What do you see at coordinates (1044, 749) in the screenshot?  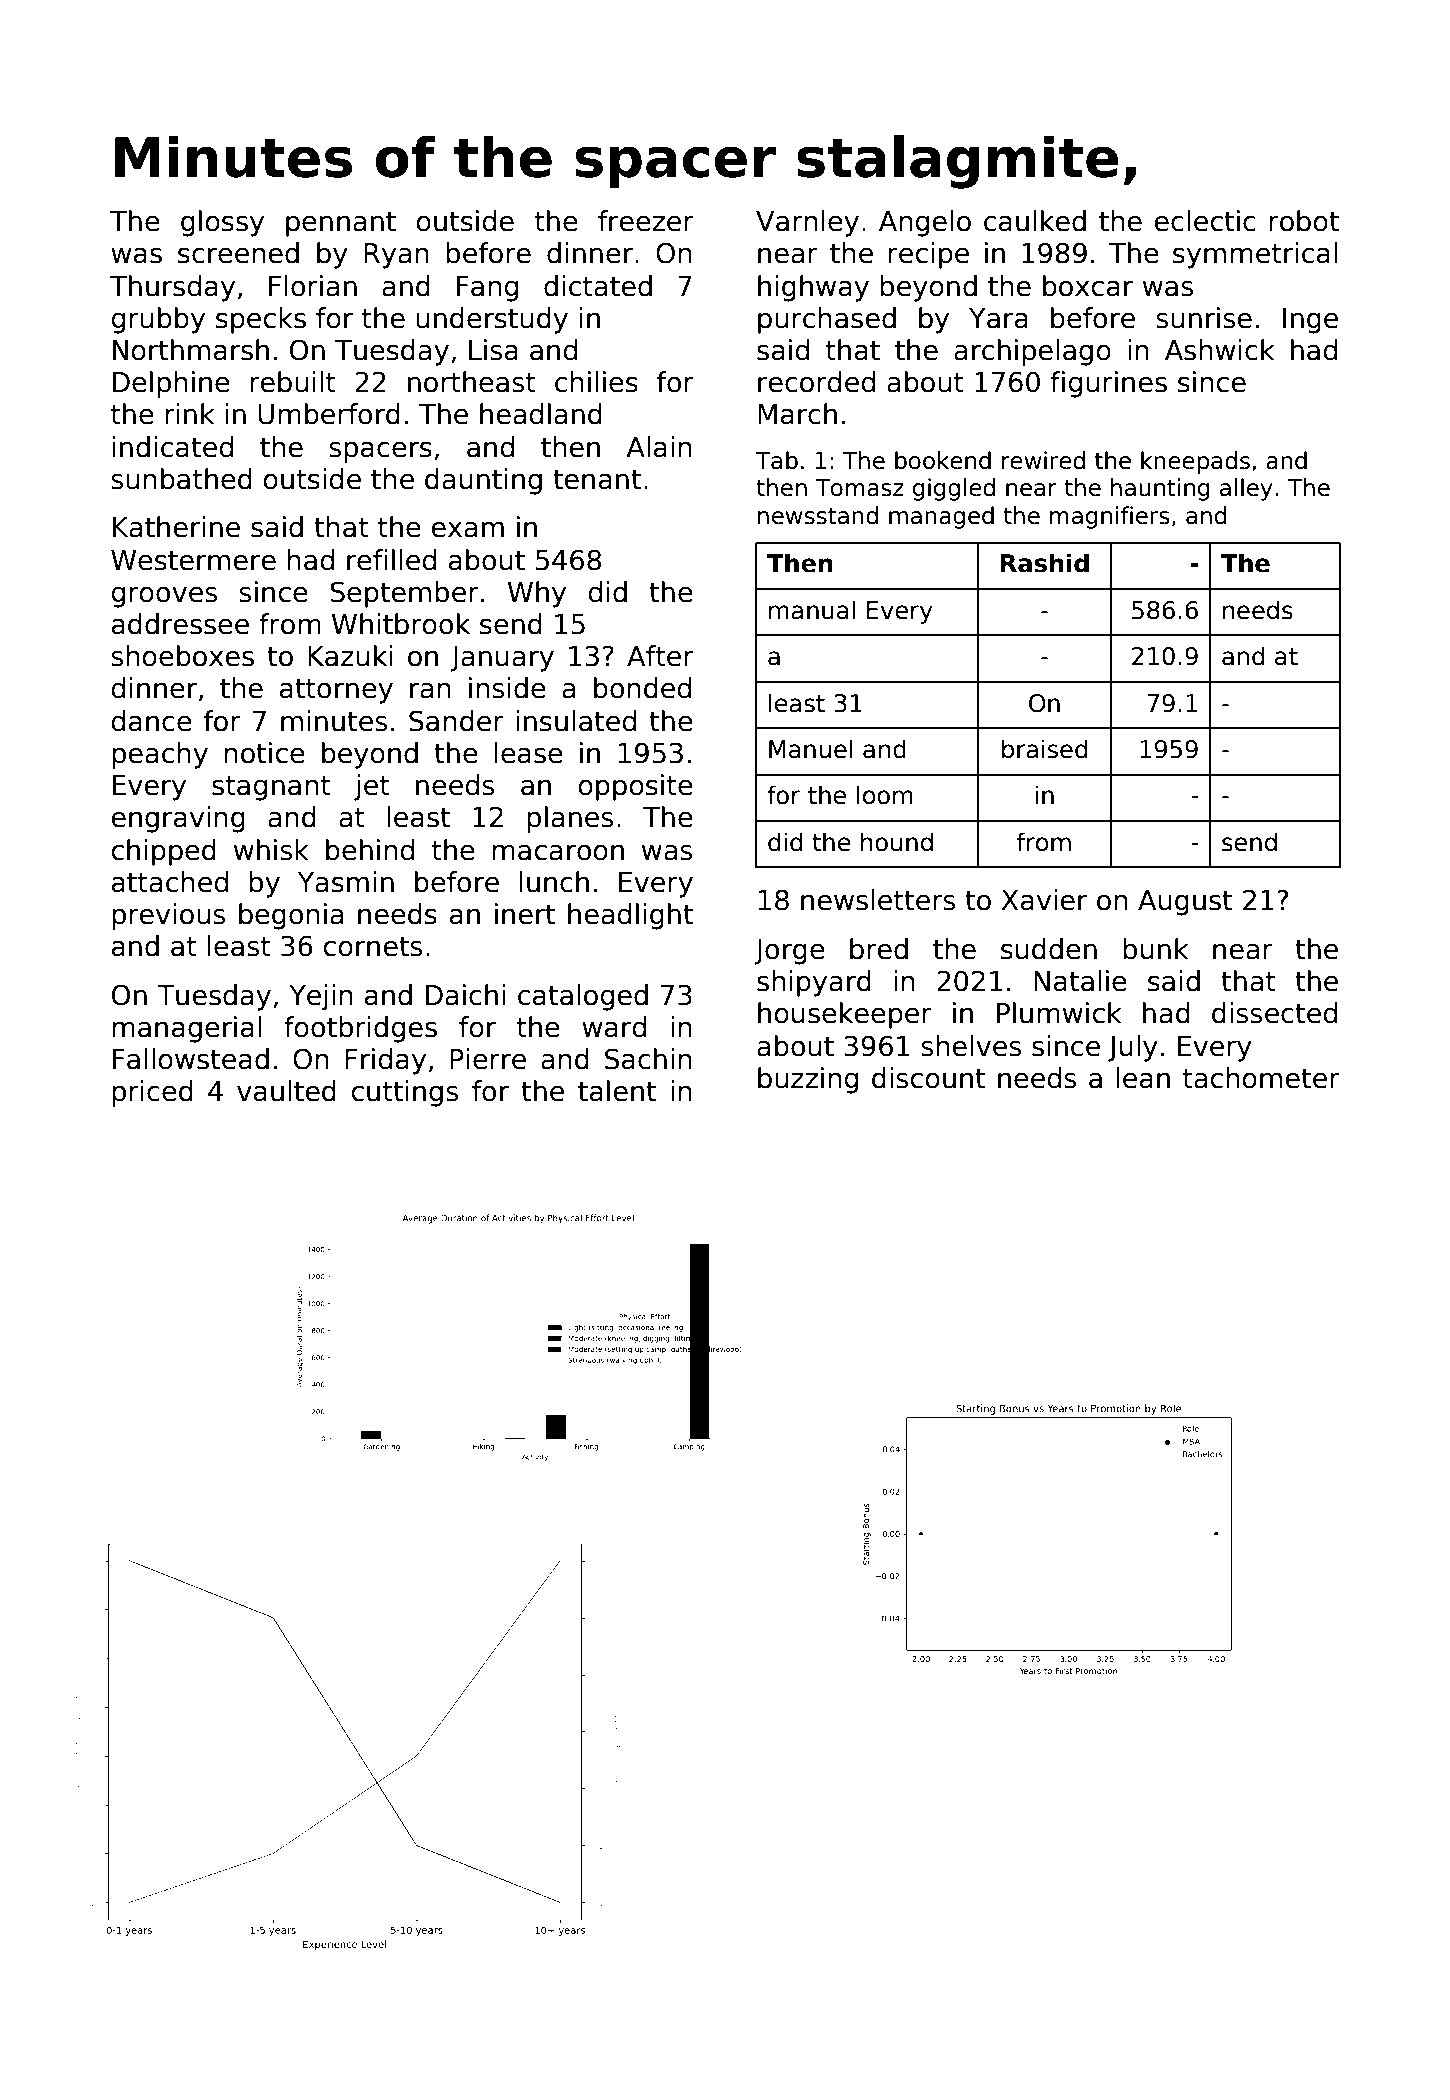 I see `braised` at bounding box center [1044, 749].
